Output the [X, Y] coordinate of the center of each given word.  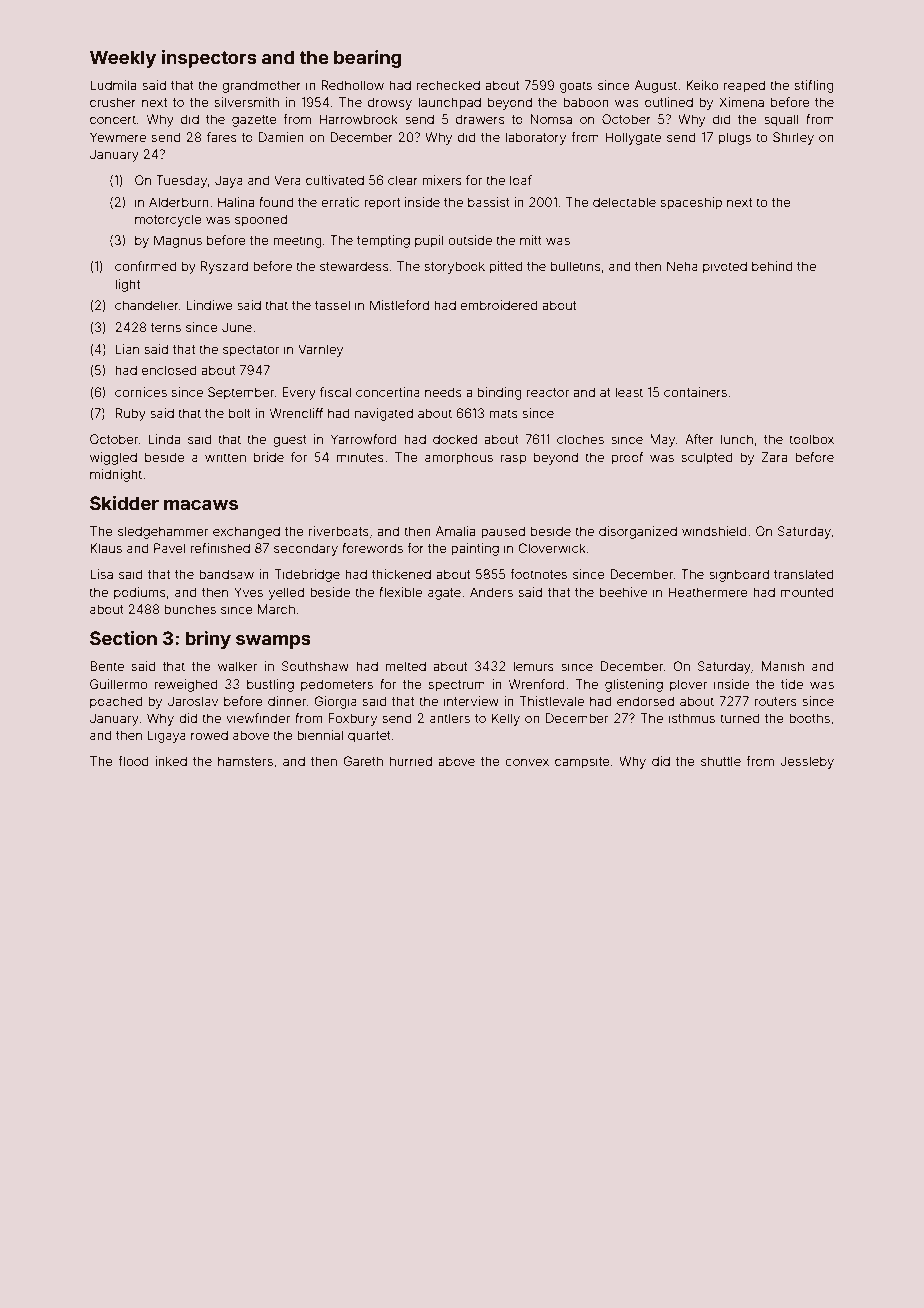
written [225, 457]
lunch [737, 439]
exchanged [246, 532]
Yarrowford [363, 439]
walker [237, 666]
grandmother [261, 86]
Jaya [229, 181]
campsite [582, 762]
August [656, 86]
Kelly [506, 719]
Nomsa [551, 119]
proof [627, 458]
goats [576, 87]
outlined [669, 102]
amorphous [459, 458]
